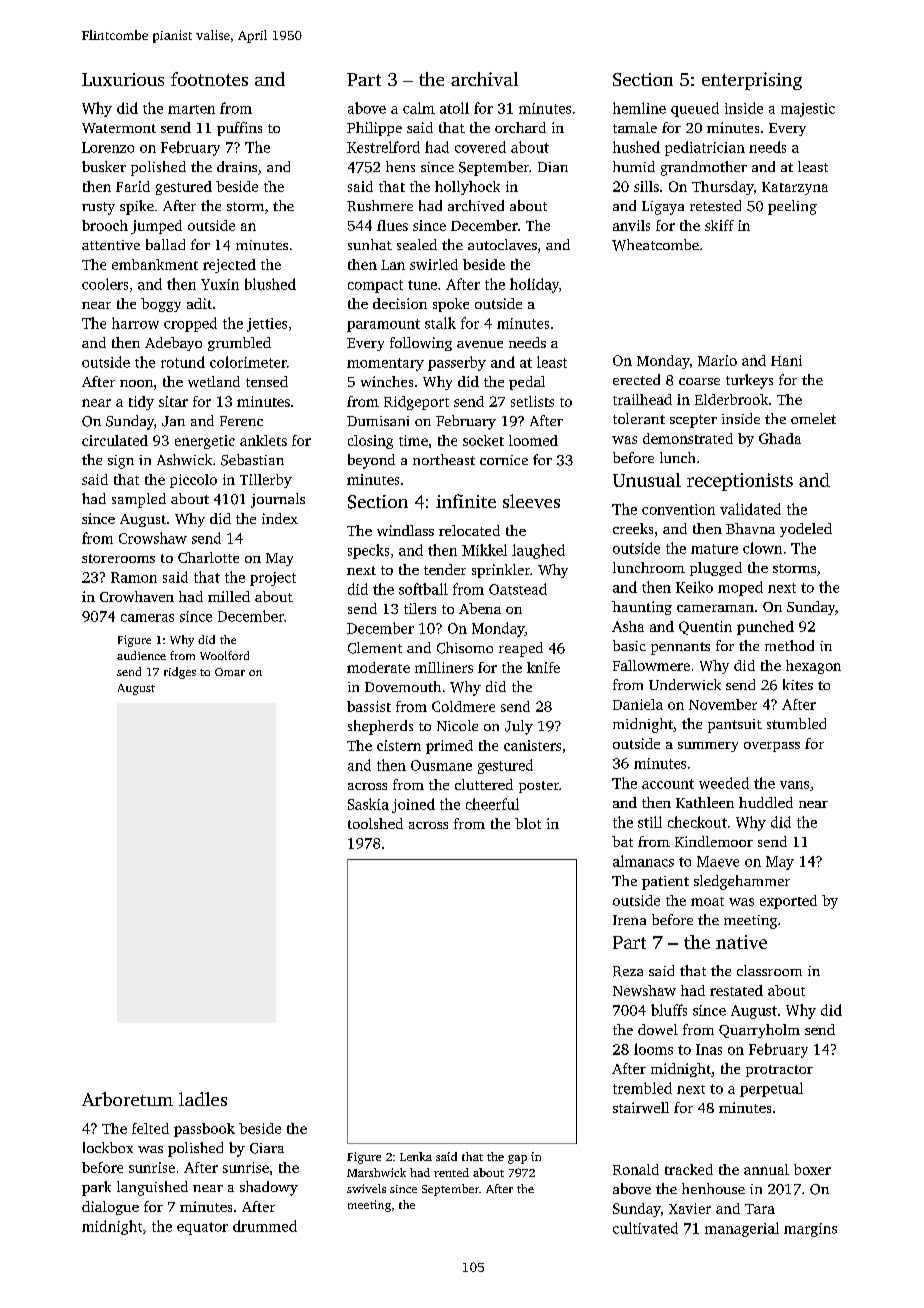 This page has height=1308, width=924. I want to click on peeling, so click(792, 207).
